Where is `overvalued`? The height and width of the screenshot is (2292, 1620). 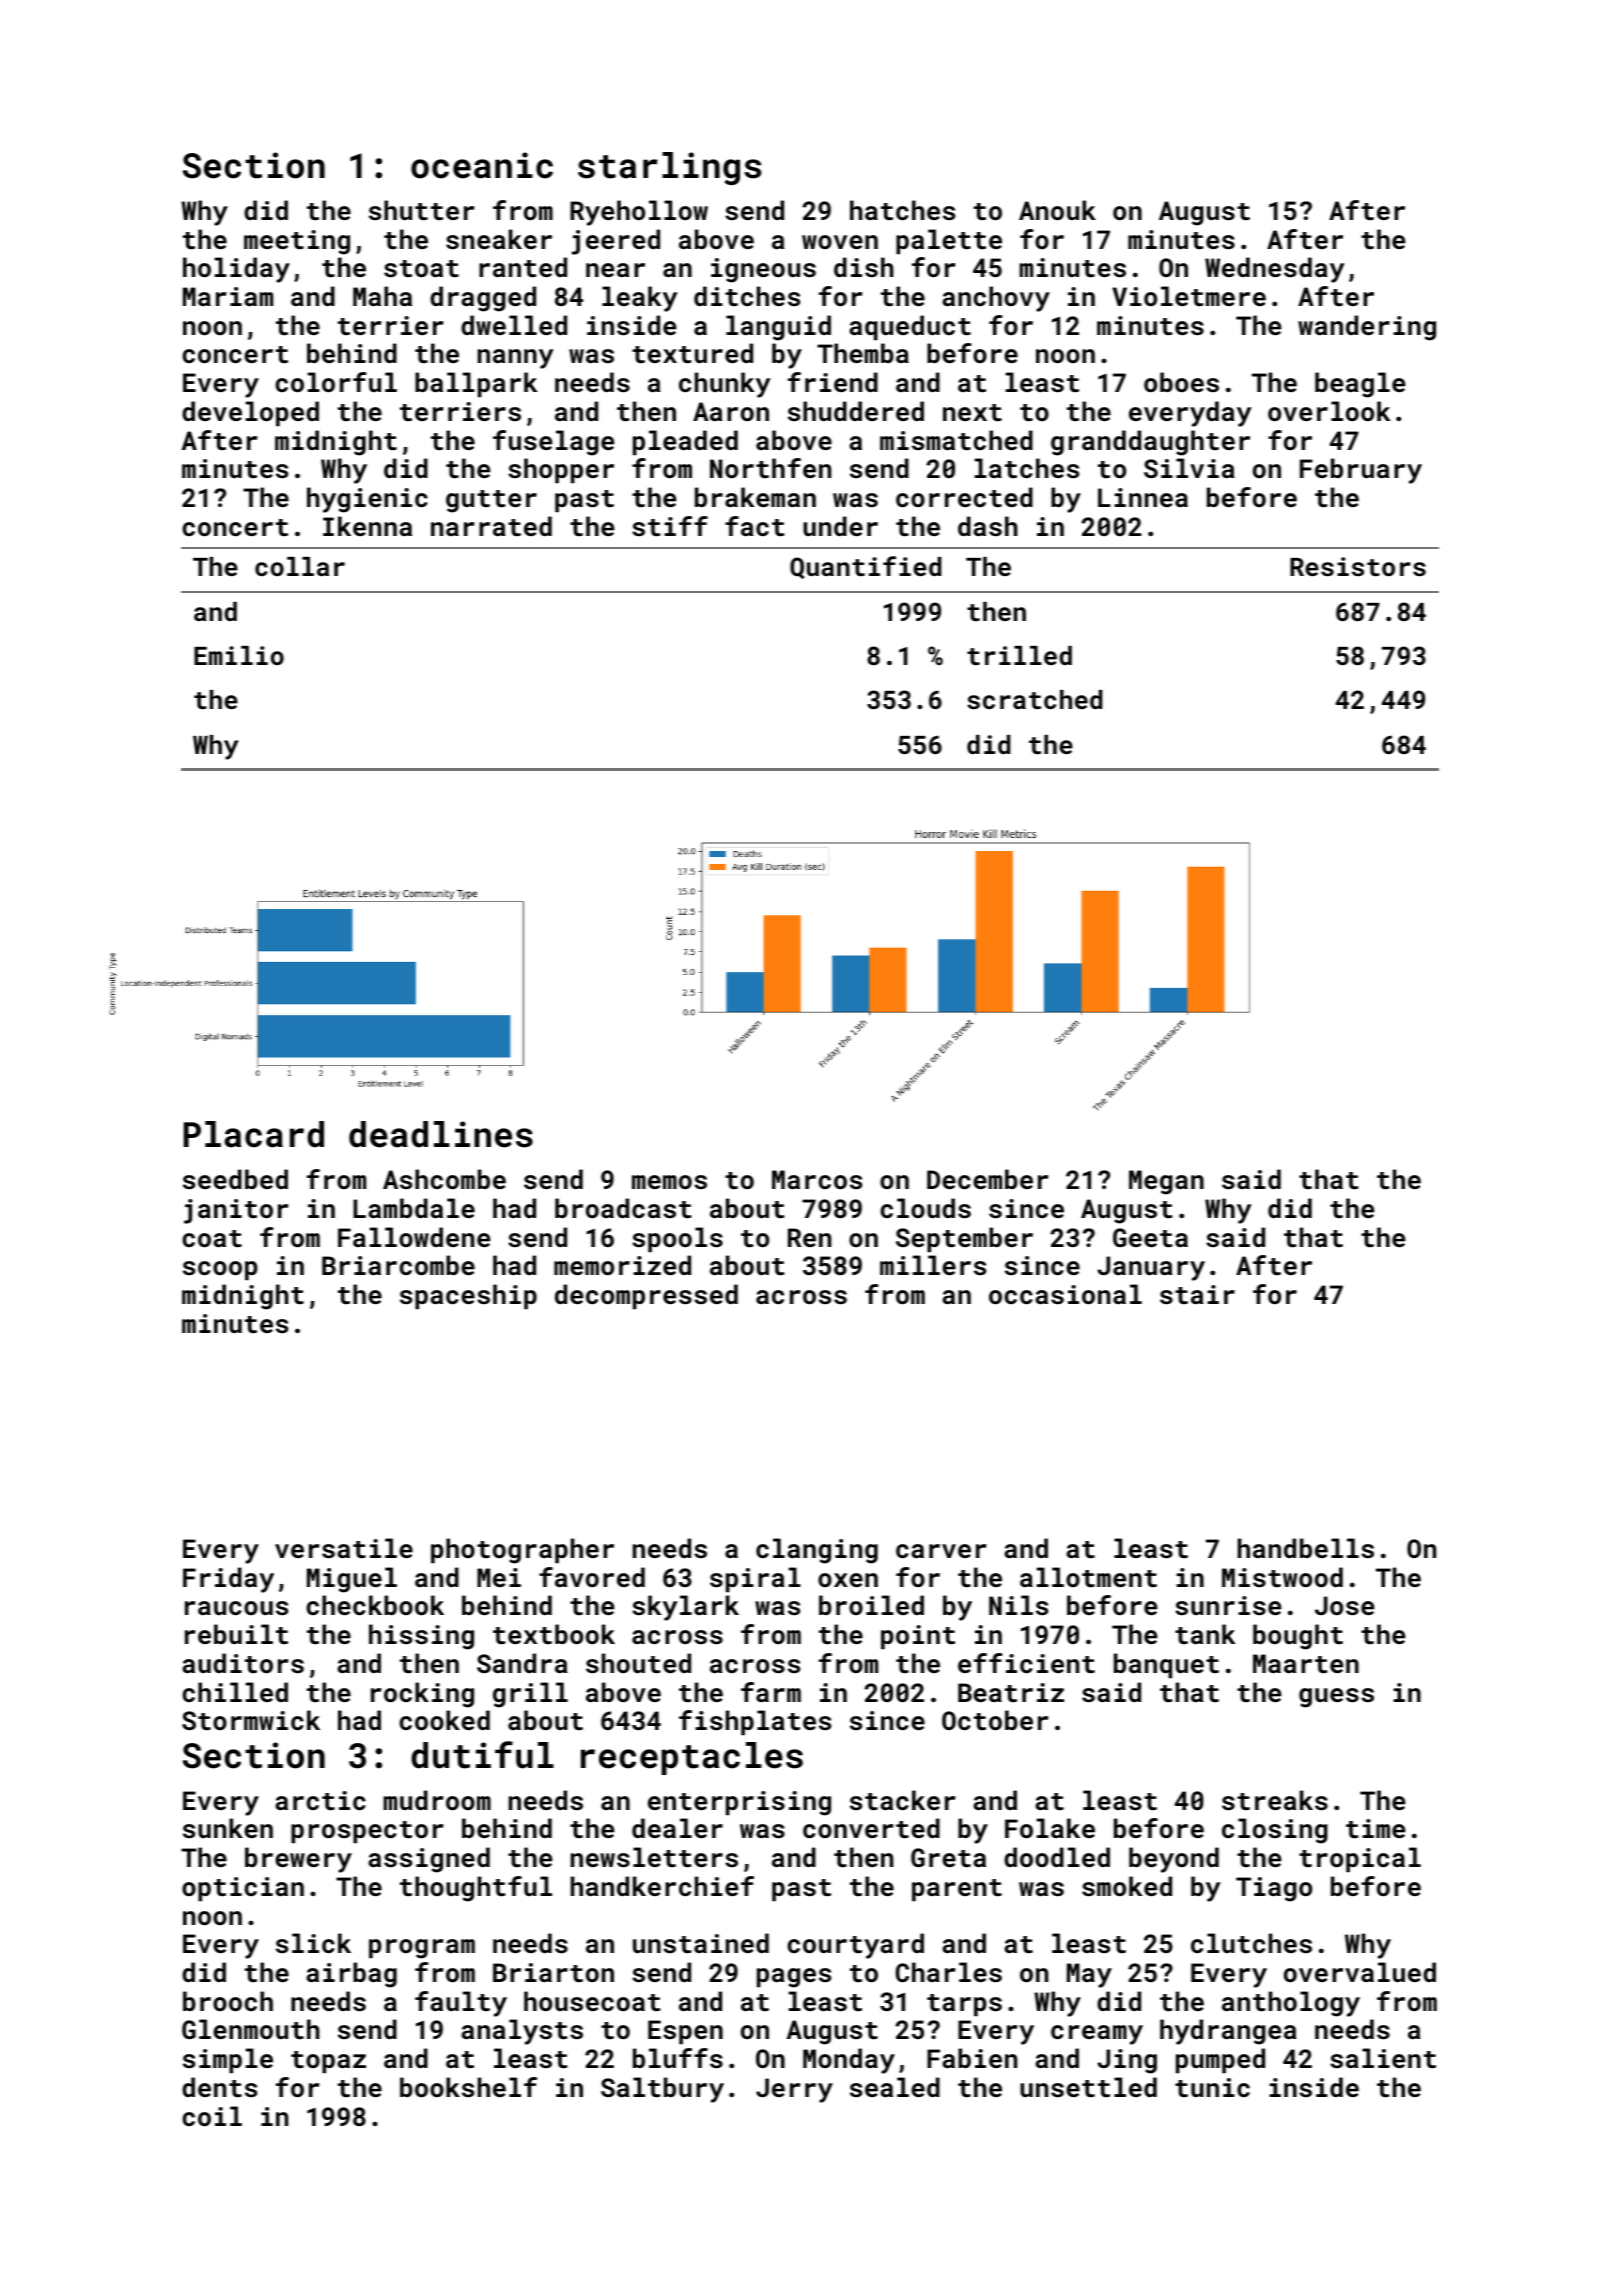 overvalued is located at coordinates (1360, 1972).
